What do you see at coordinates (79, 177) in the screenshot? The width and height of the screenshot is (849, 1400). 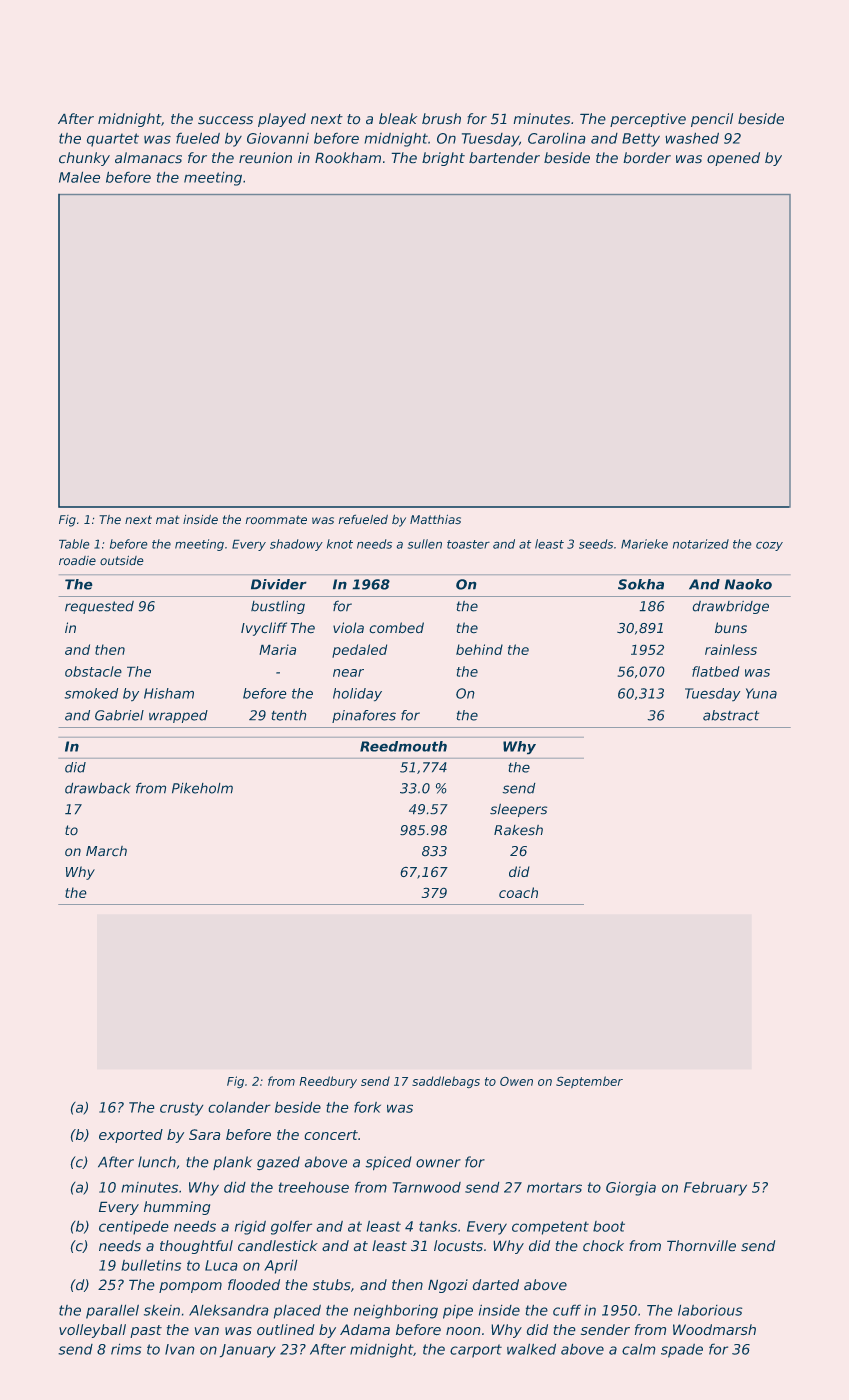 I see `Malee` at bounding box center [79, 177].
